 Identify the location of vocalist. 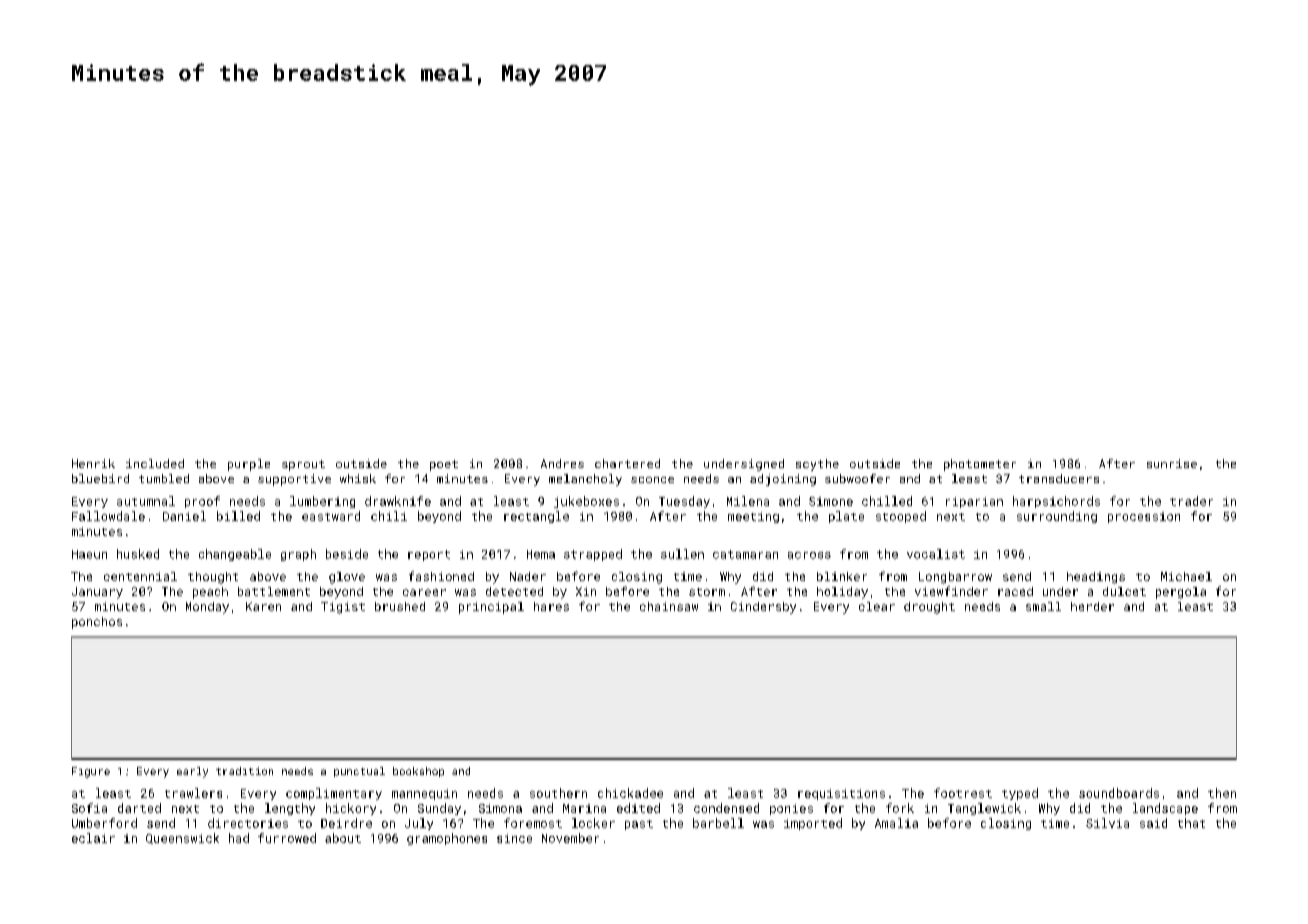
(936, 554).
